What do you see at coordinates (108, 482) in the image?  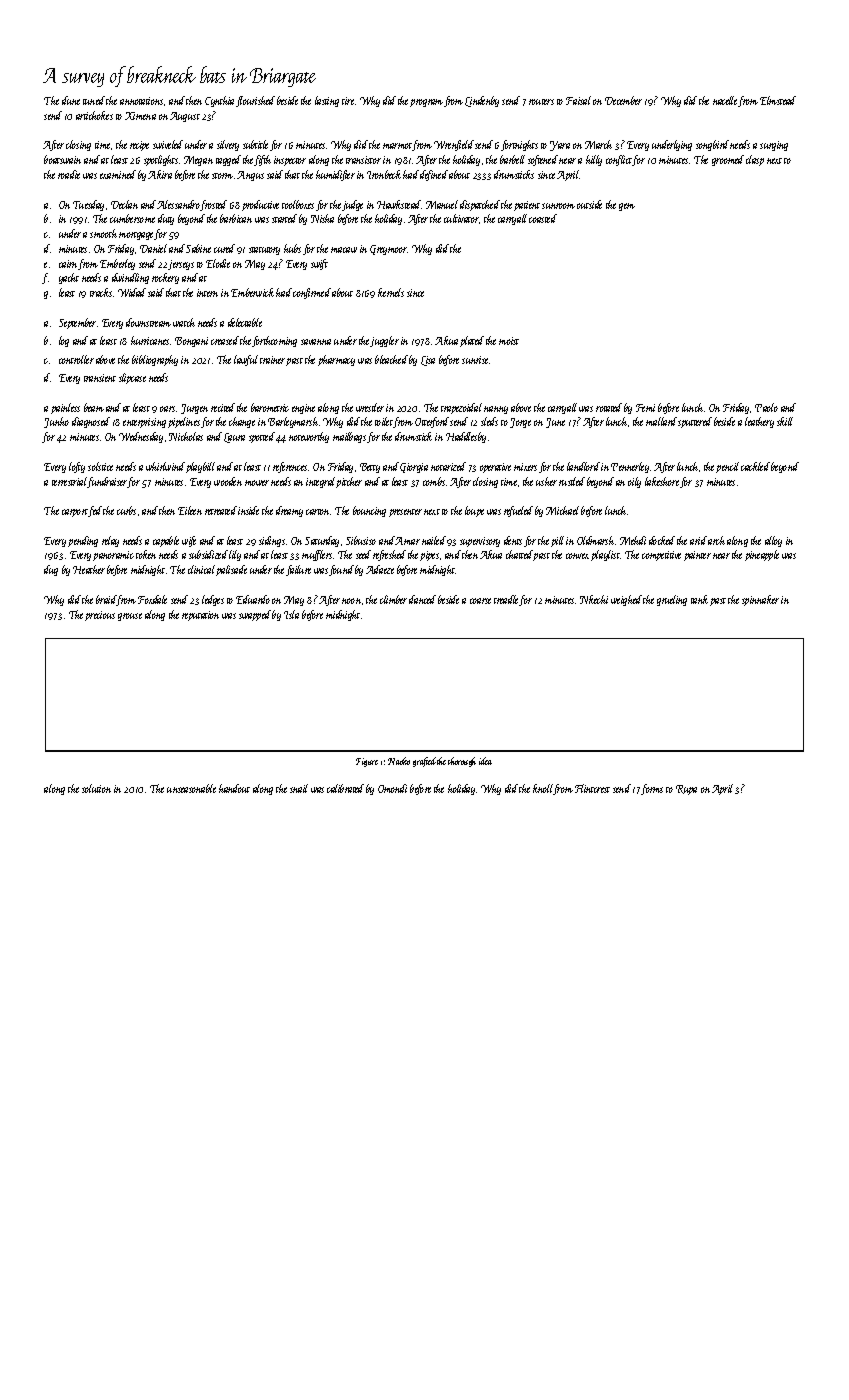 I see `fundraiser` at bounding box center [108, 482].
